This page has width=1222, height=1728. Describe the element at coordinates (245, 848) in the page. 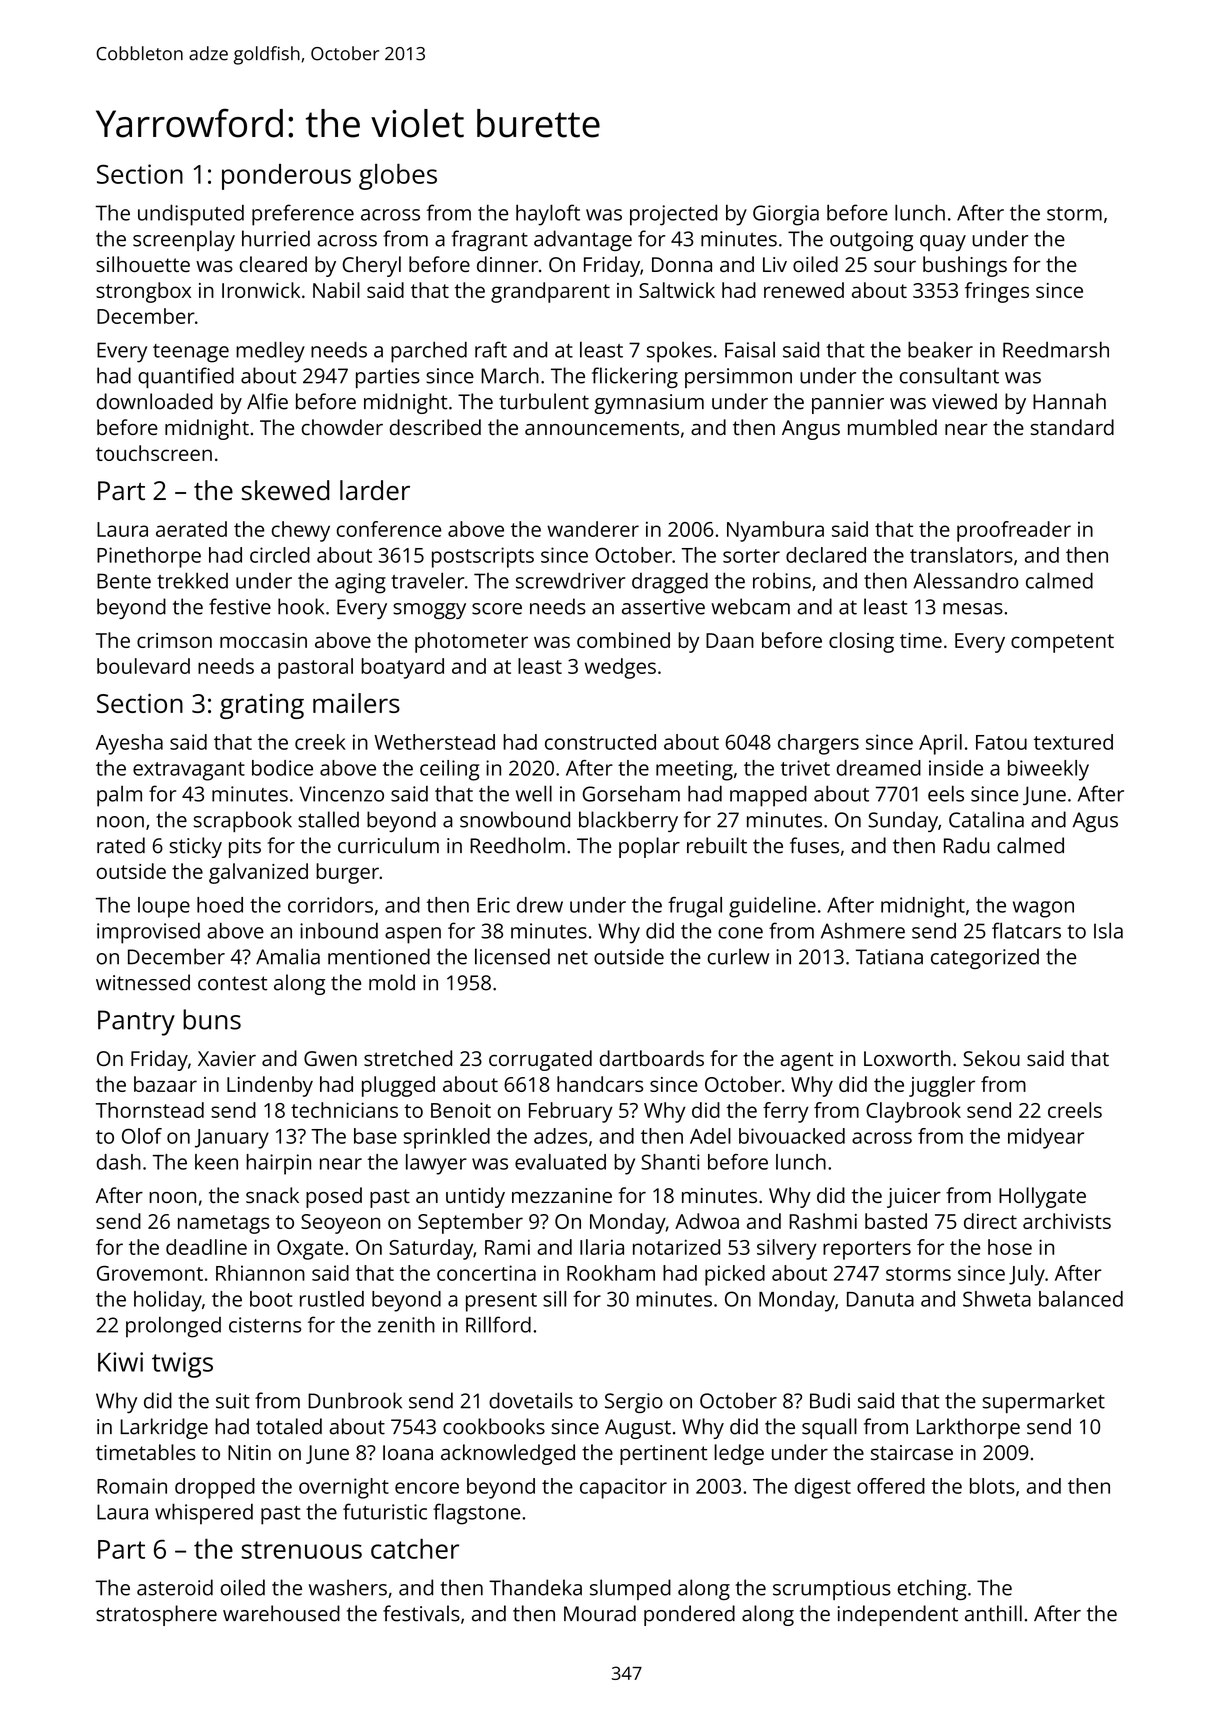

I see `pits` at that location.
